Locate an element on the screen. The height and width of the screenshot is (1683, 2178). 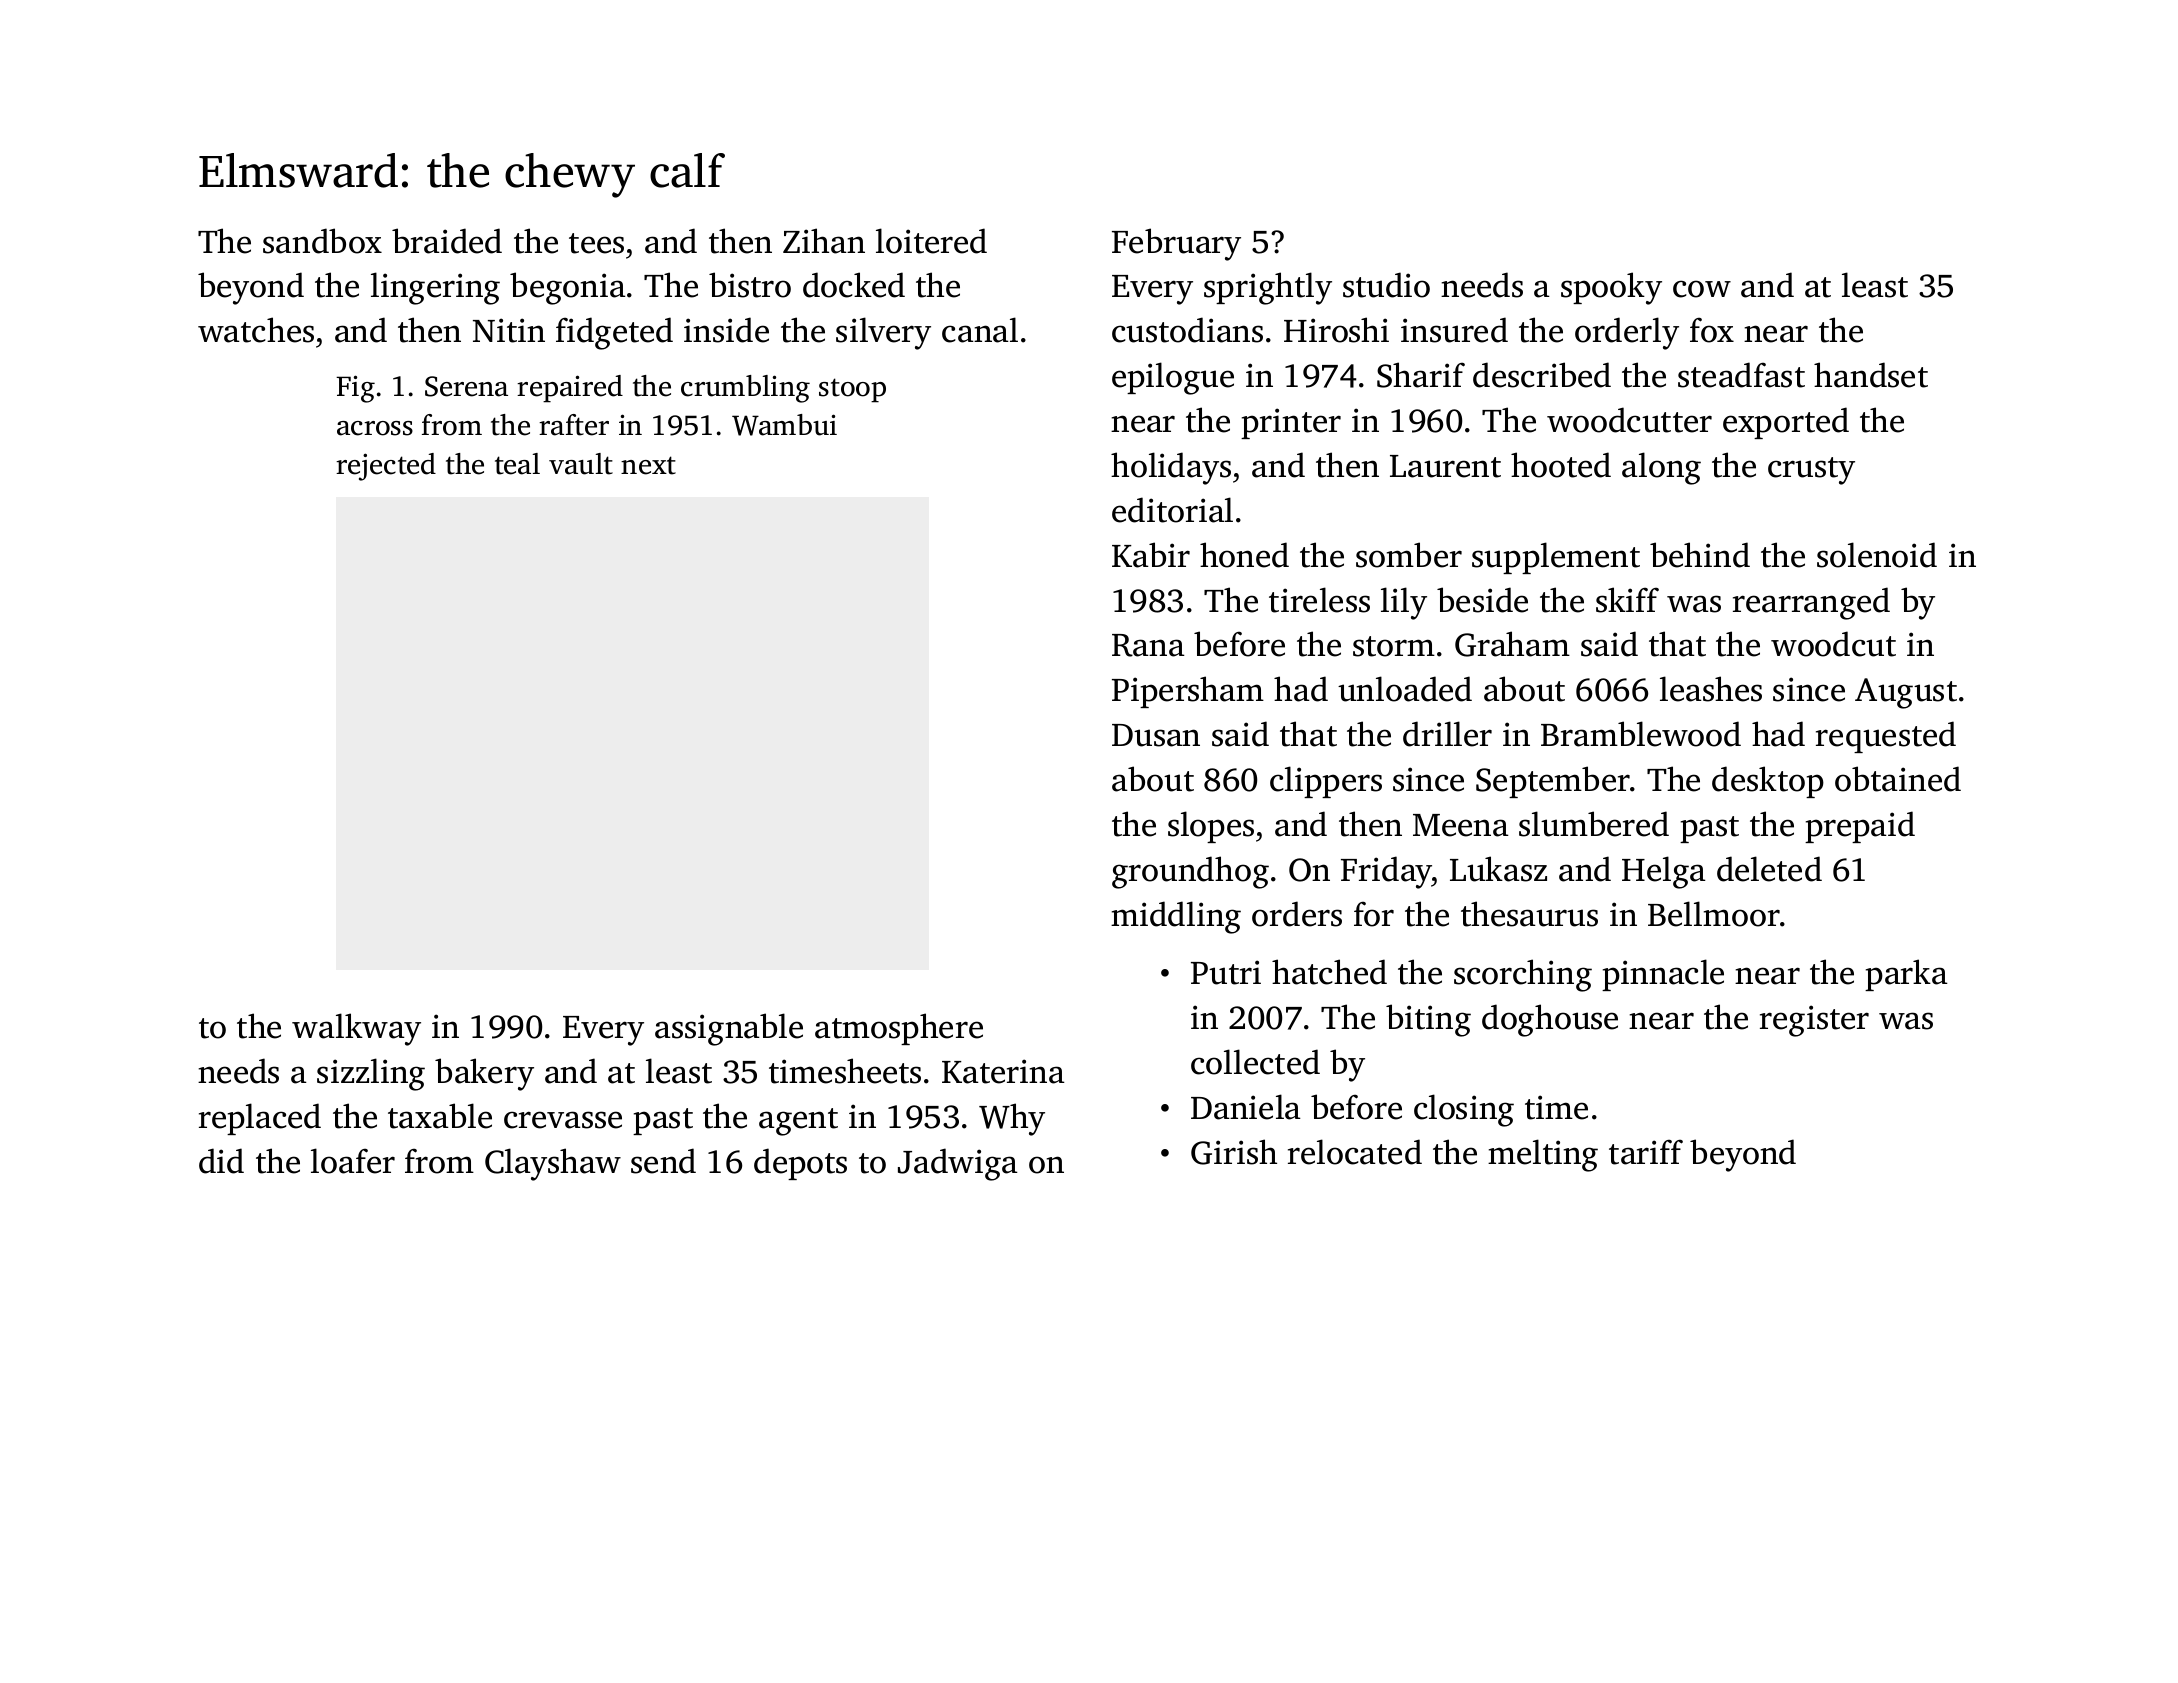
doghouse is located at coordinates (1550, 1020).
